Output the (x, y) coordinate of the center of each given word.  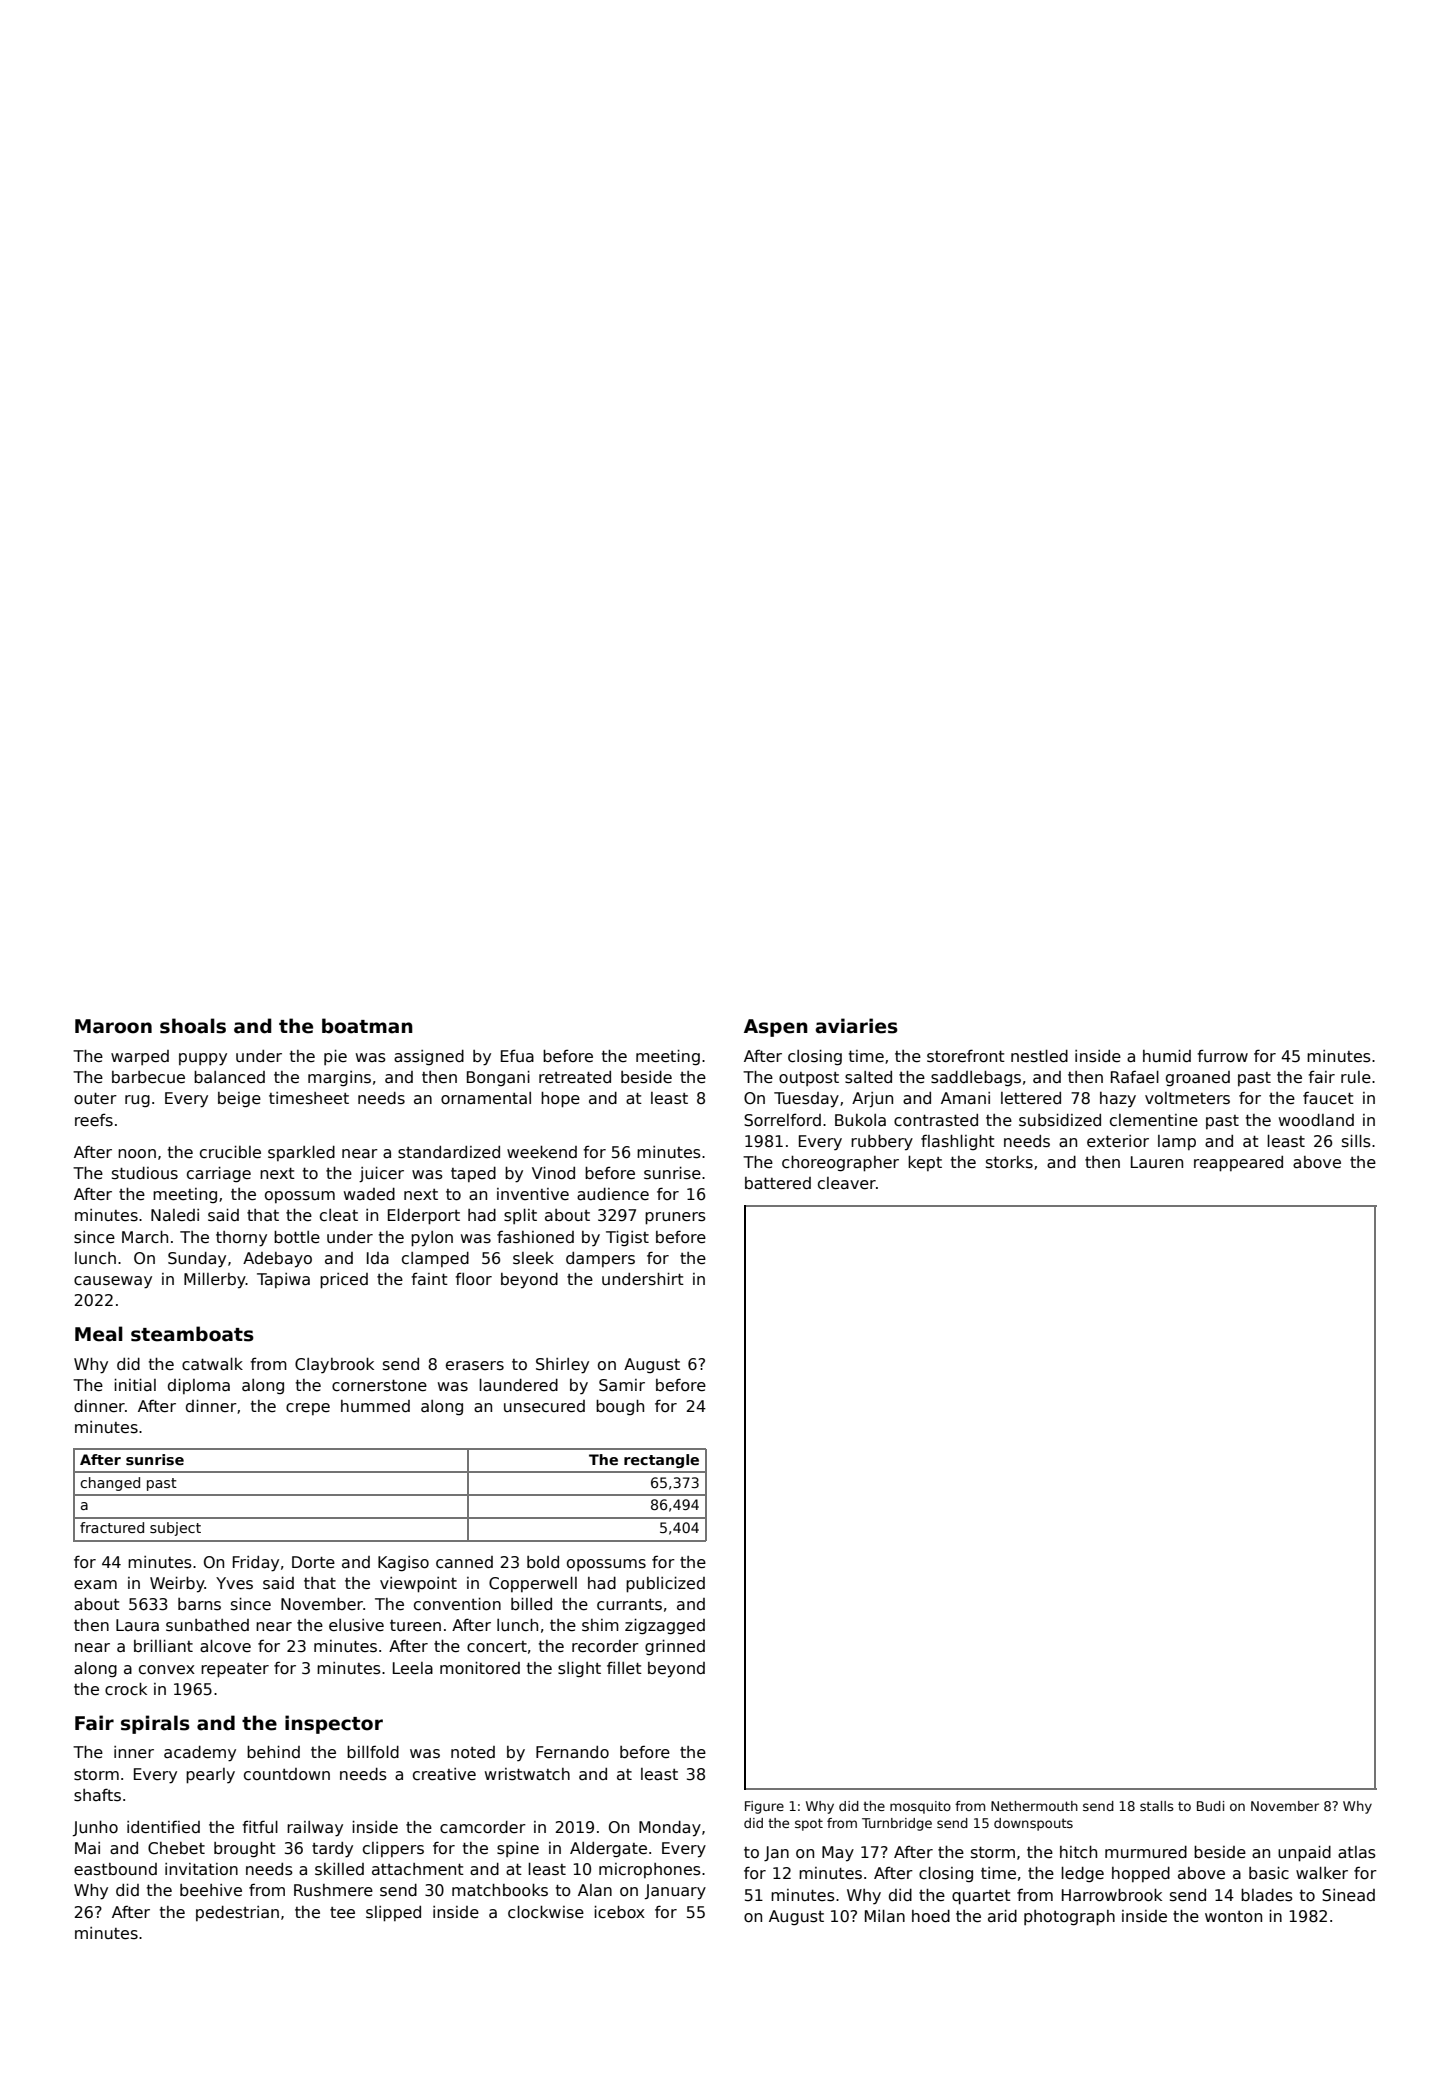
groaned (1198, 1079)
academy (200, 1754)
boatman (367, 1026)
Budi (1210, 1806)
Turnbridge (897, 1824)
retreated (575, 1077)
